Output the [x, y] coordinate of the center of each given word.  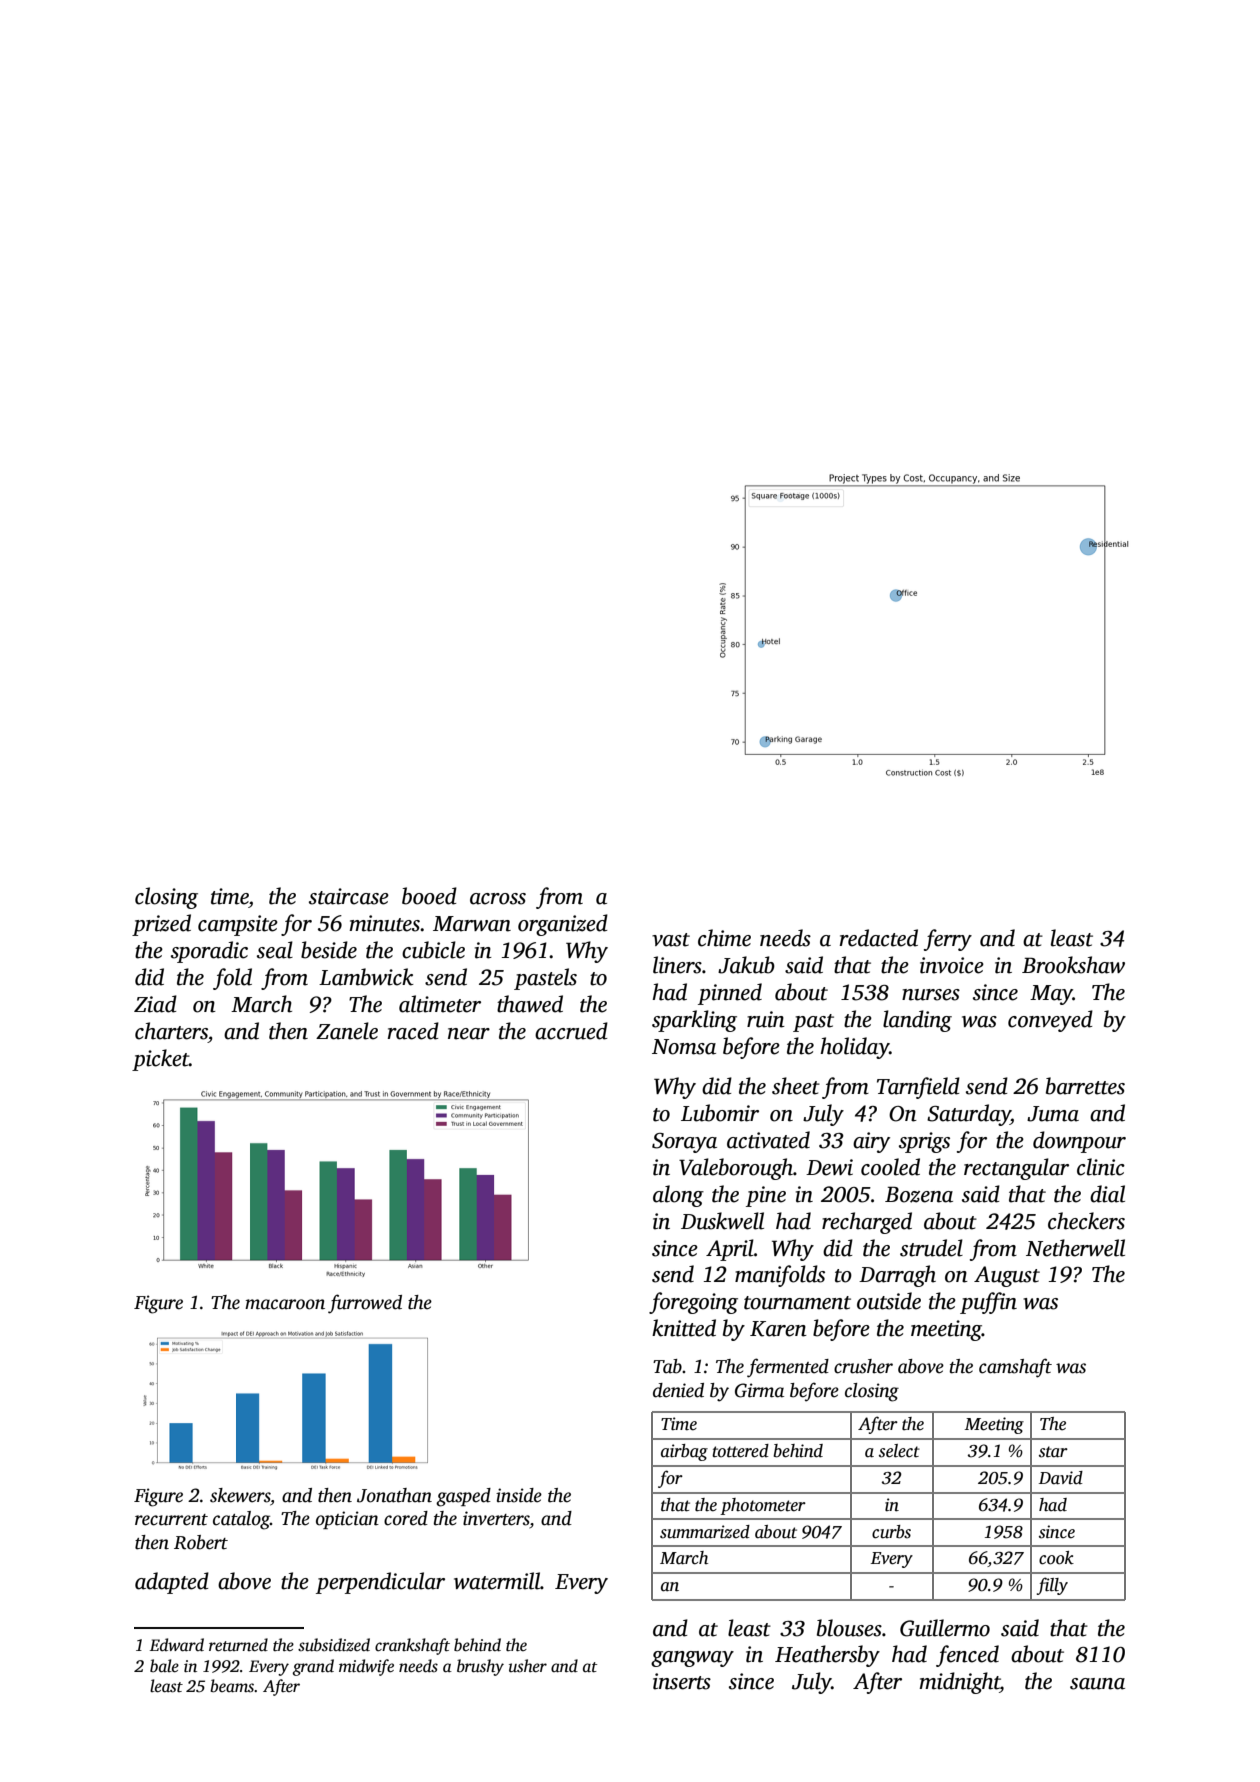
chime [724, 938]
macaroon [285, 1304]
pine [766, 1196]
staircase [349, 896]
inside [519, 1495]
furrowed [365, 1304]
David [1061, 1478]
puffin [988, 1303]
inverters [496, 1519]
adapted [172, 1583]
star [1053, 1452]
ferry [948, 940]
